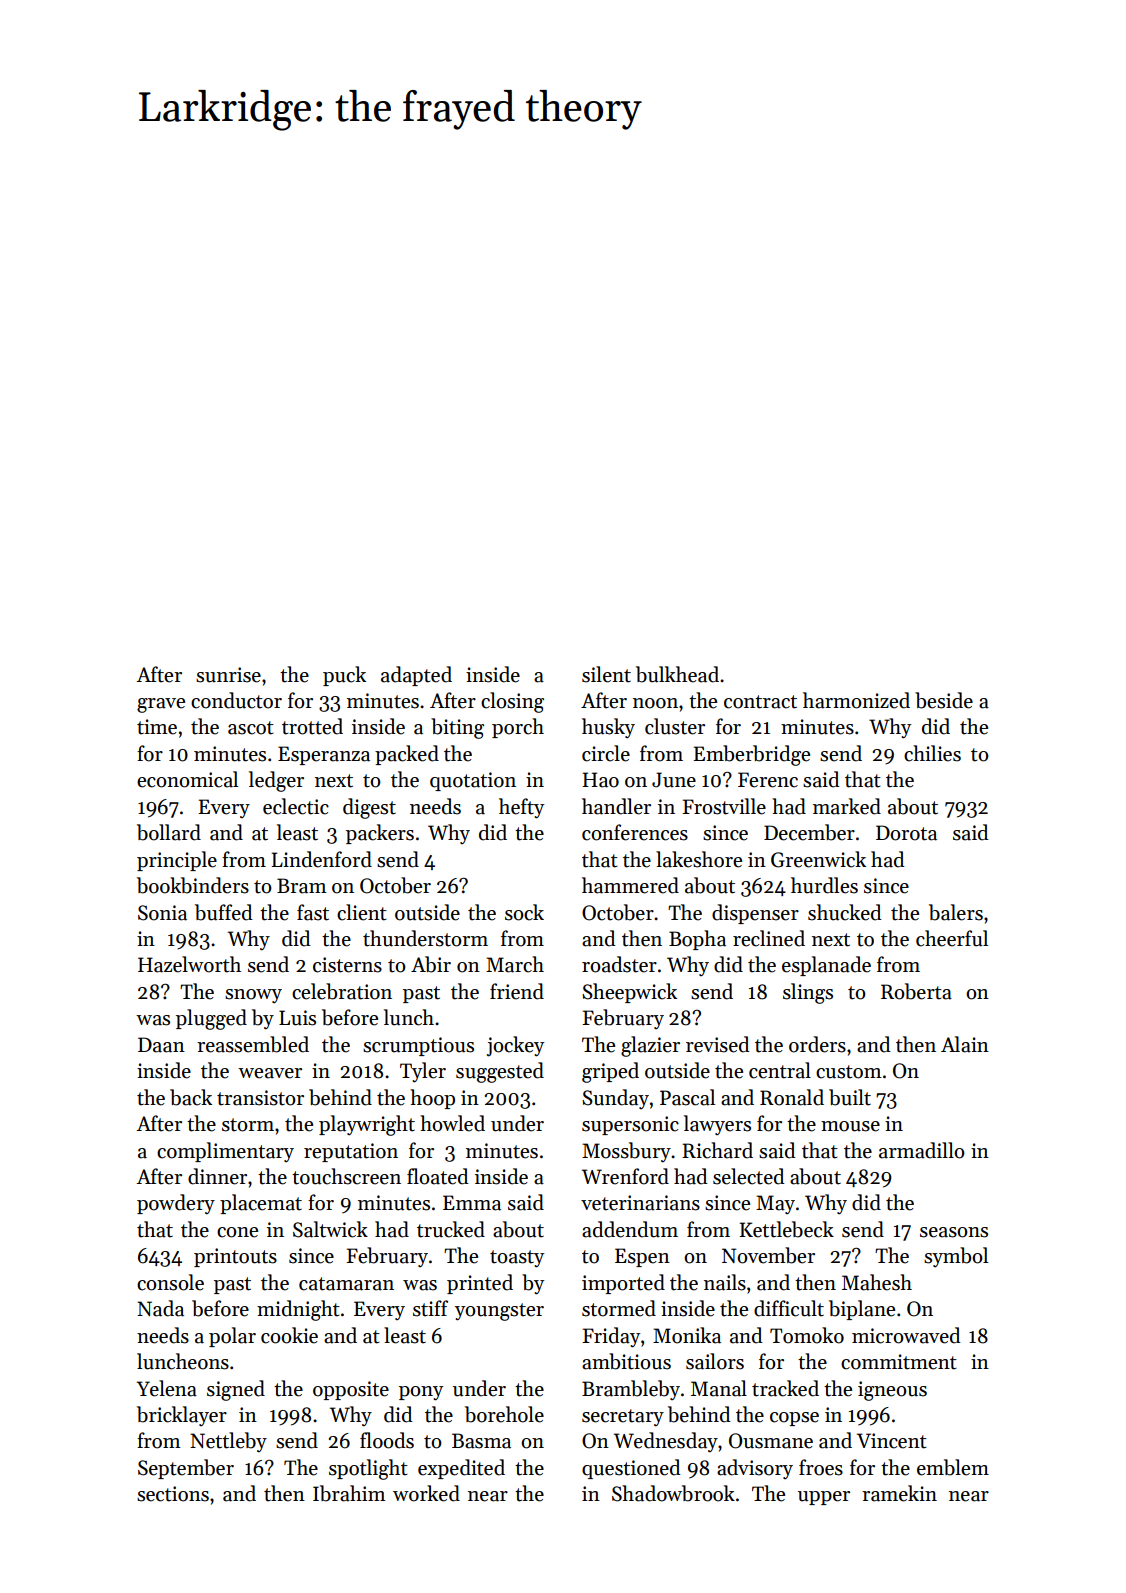  What do you see at coordinates (862, 1310) in the screenshot?
I see `biplane` at bounding box center [862, 1310].
